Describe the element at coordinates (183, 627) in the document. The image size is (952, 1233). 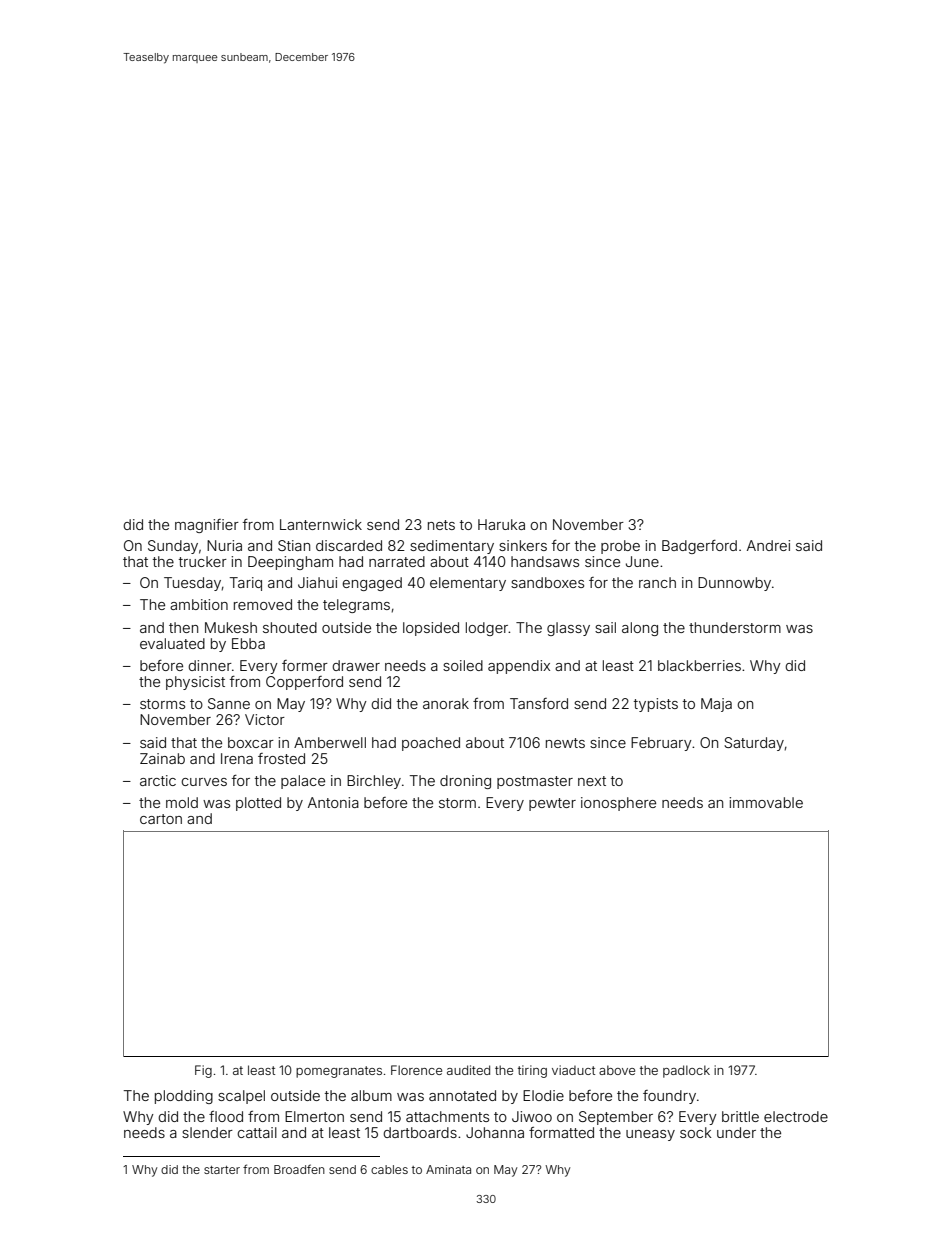
I see `then` at that location.
